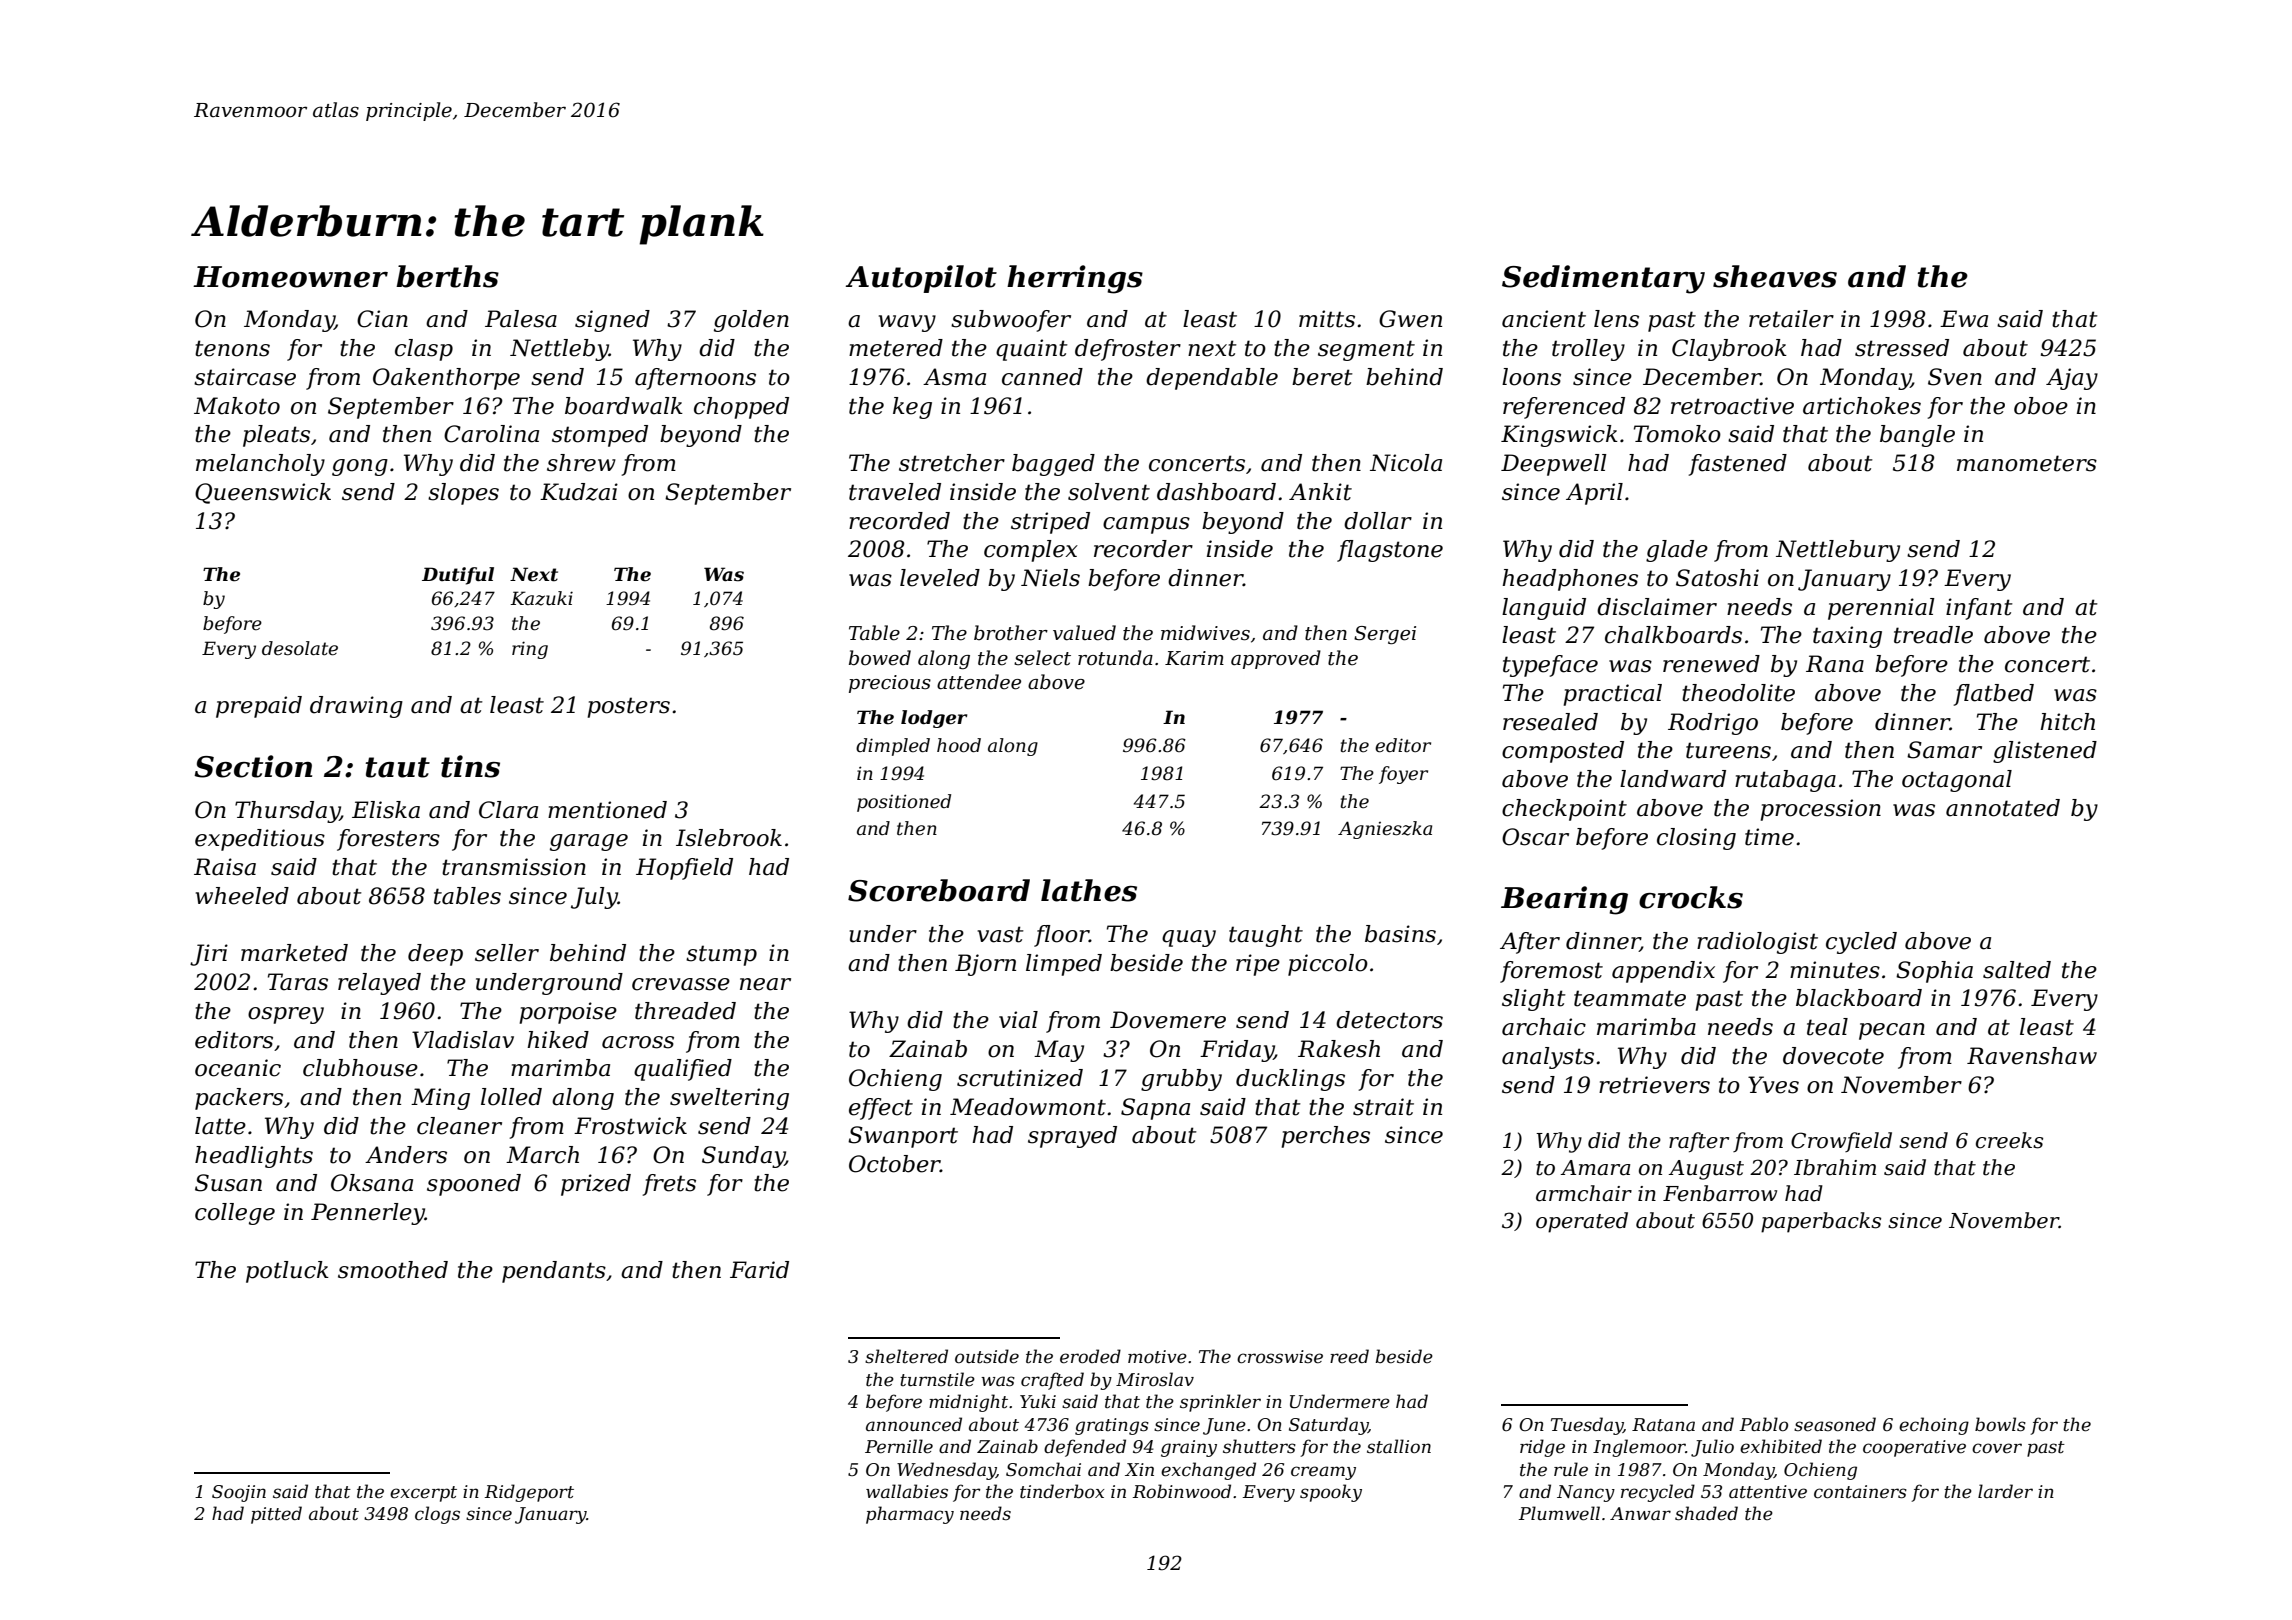 Image resolution: width=2292 pixels, height=1620 pixels. What do you see at coordinates (290, 277) in the screenshot?
I see `Homeowner` at bounding box center [290, 277].
